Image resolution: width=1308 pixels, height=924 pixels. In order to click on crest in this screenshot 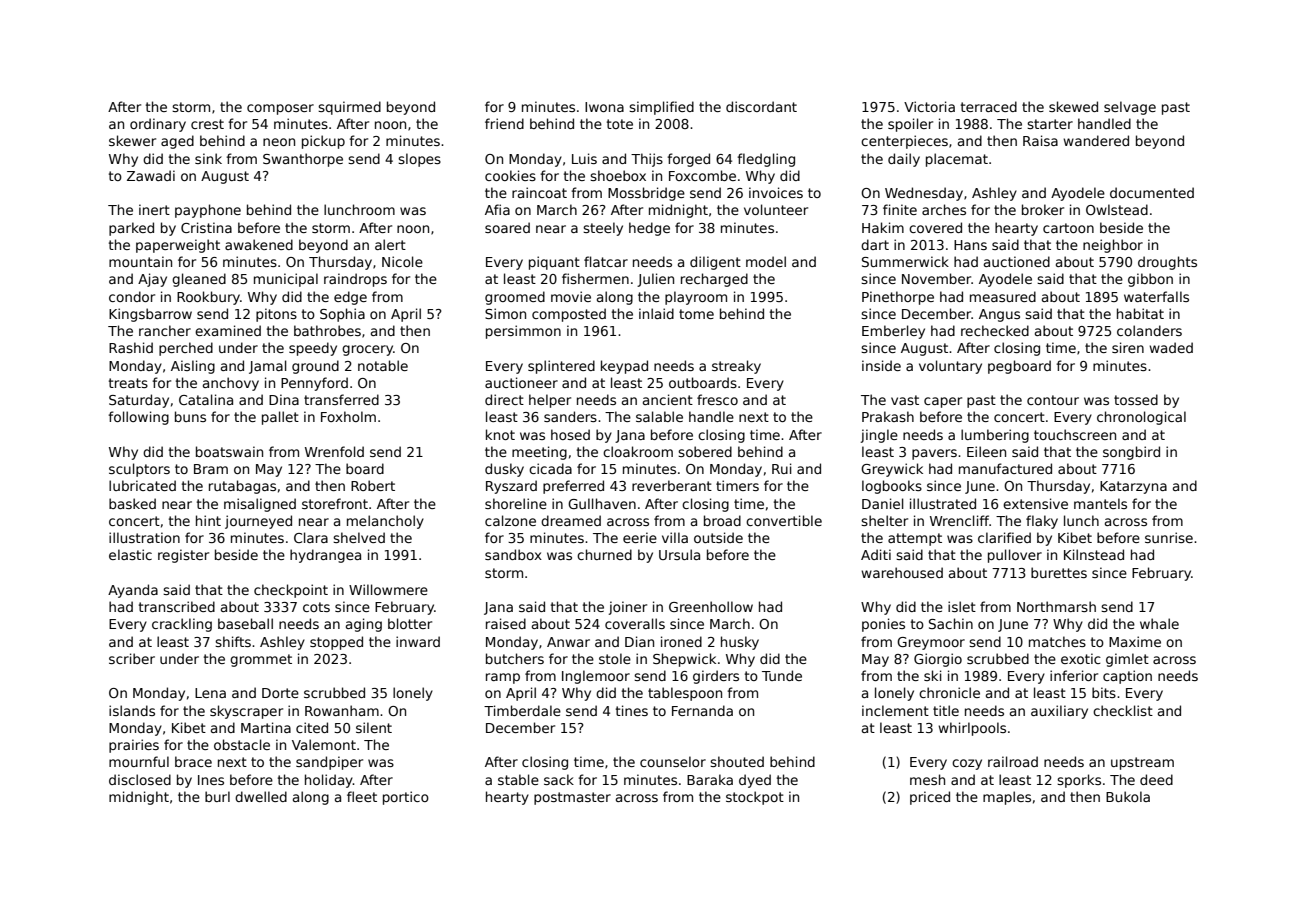, I will do `click(207, 124)`.
